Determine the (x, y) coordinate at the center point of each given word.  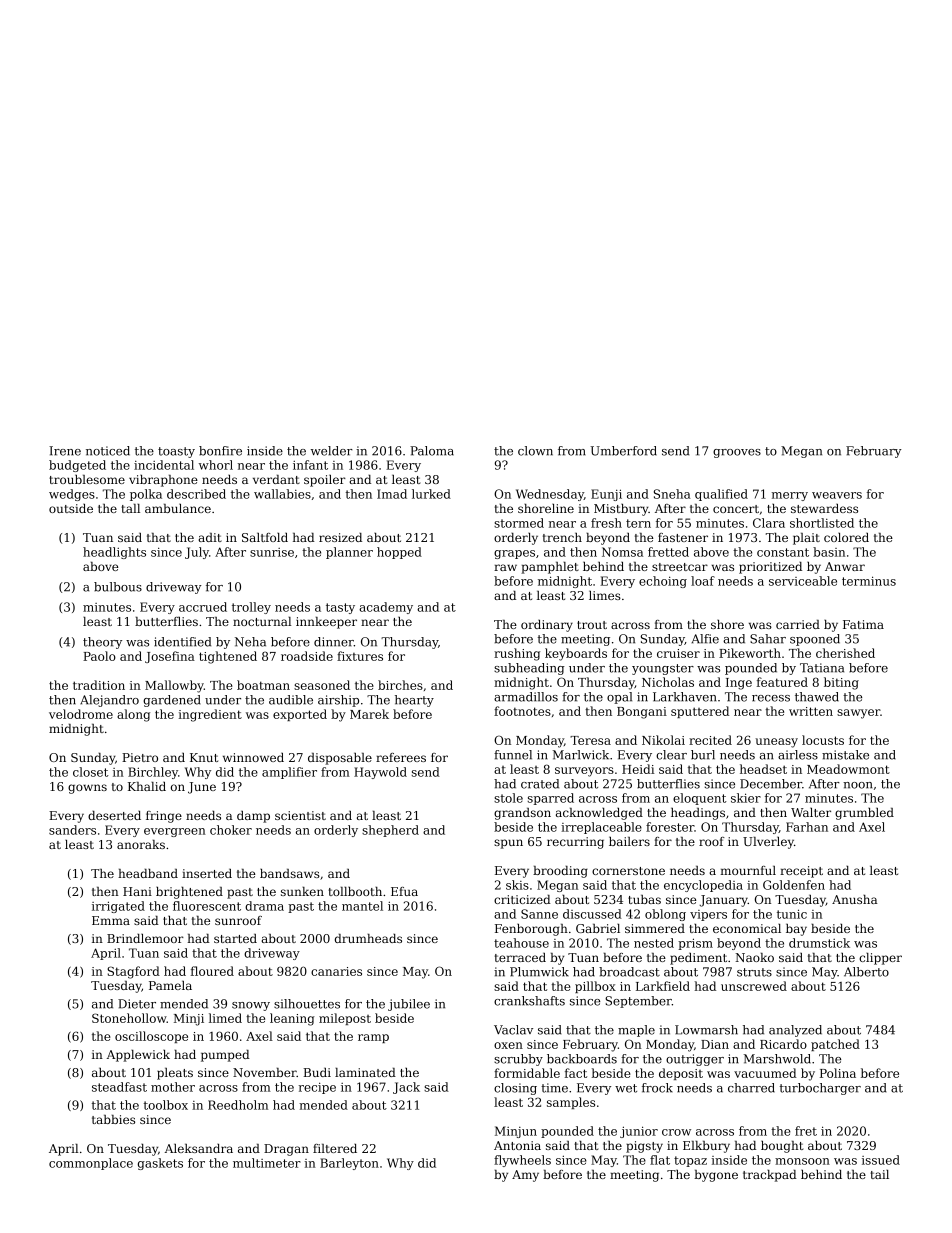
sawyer (858, 714)
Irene (65, 451)
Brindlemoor (145, 938)
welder (332, 451)
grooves (737, 453)
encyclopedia (703, 886)
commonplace (91, 1164)
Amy (525, 1176)
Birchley (153, 773)
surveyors (584, 772)
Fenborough (531, 930)
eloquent (700, 799)
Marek (369, 714)
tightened (228, 657)
